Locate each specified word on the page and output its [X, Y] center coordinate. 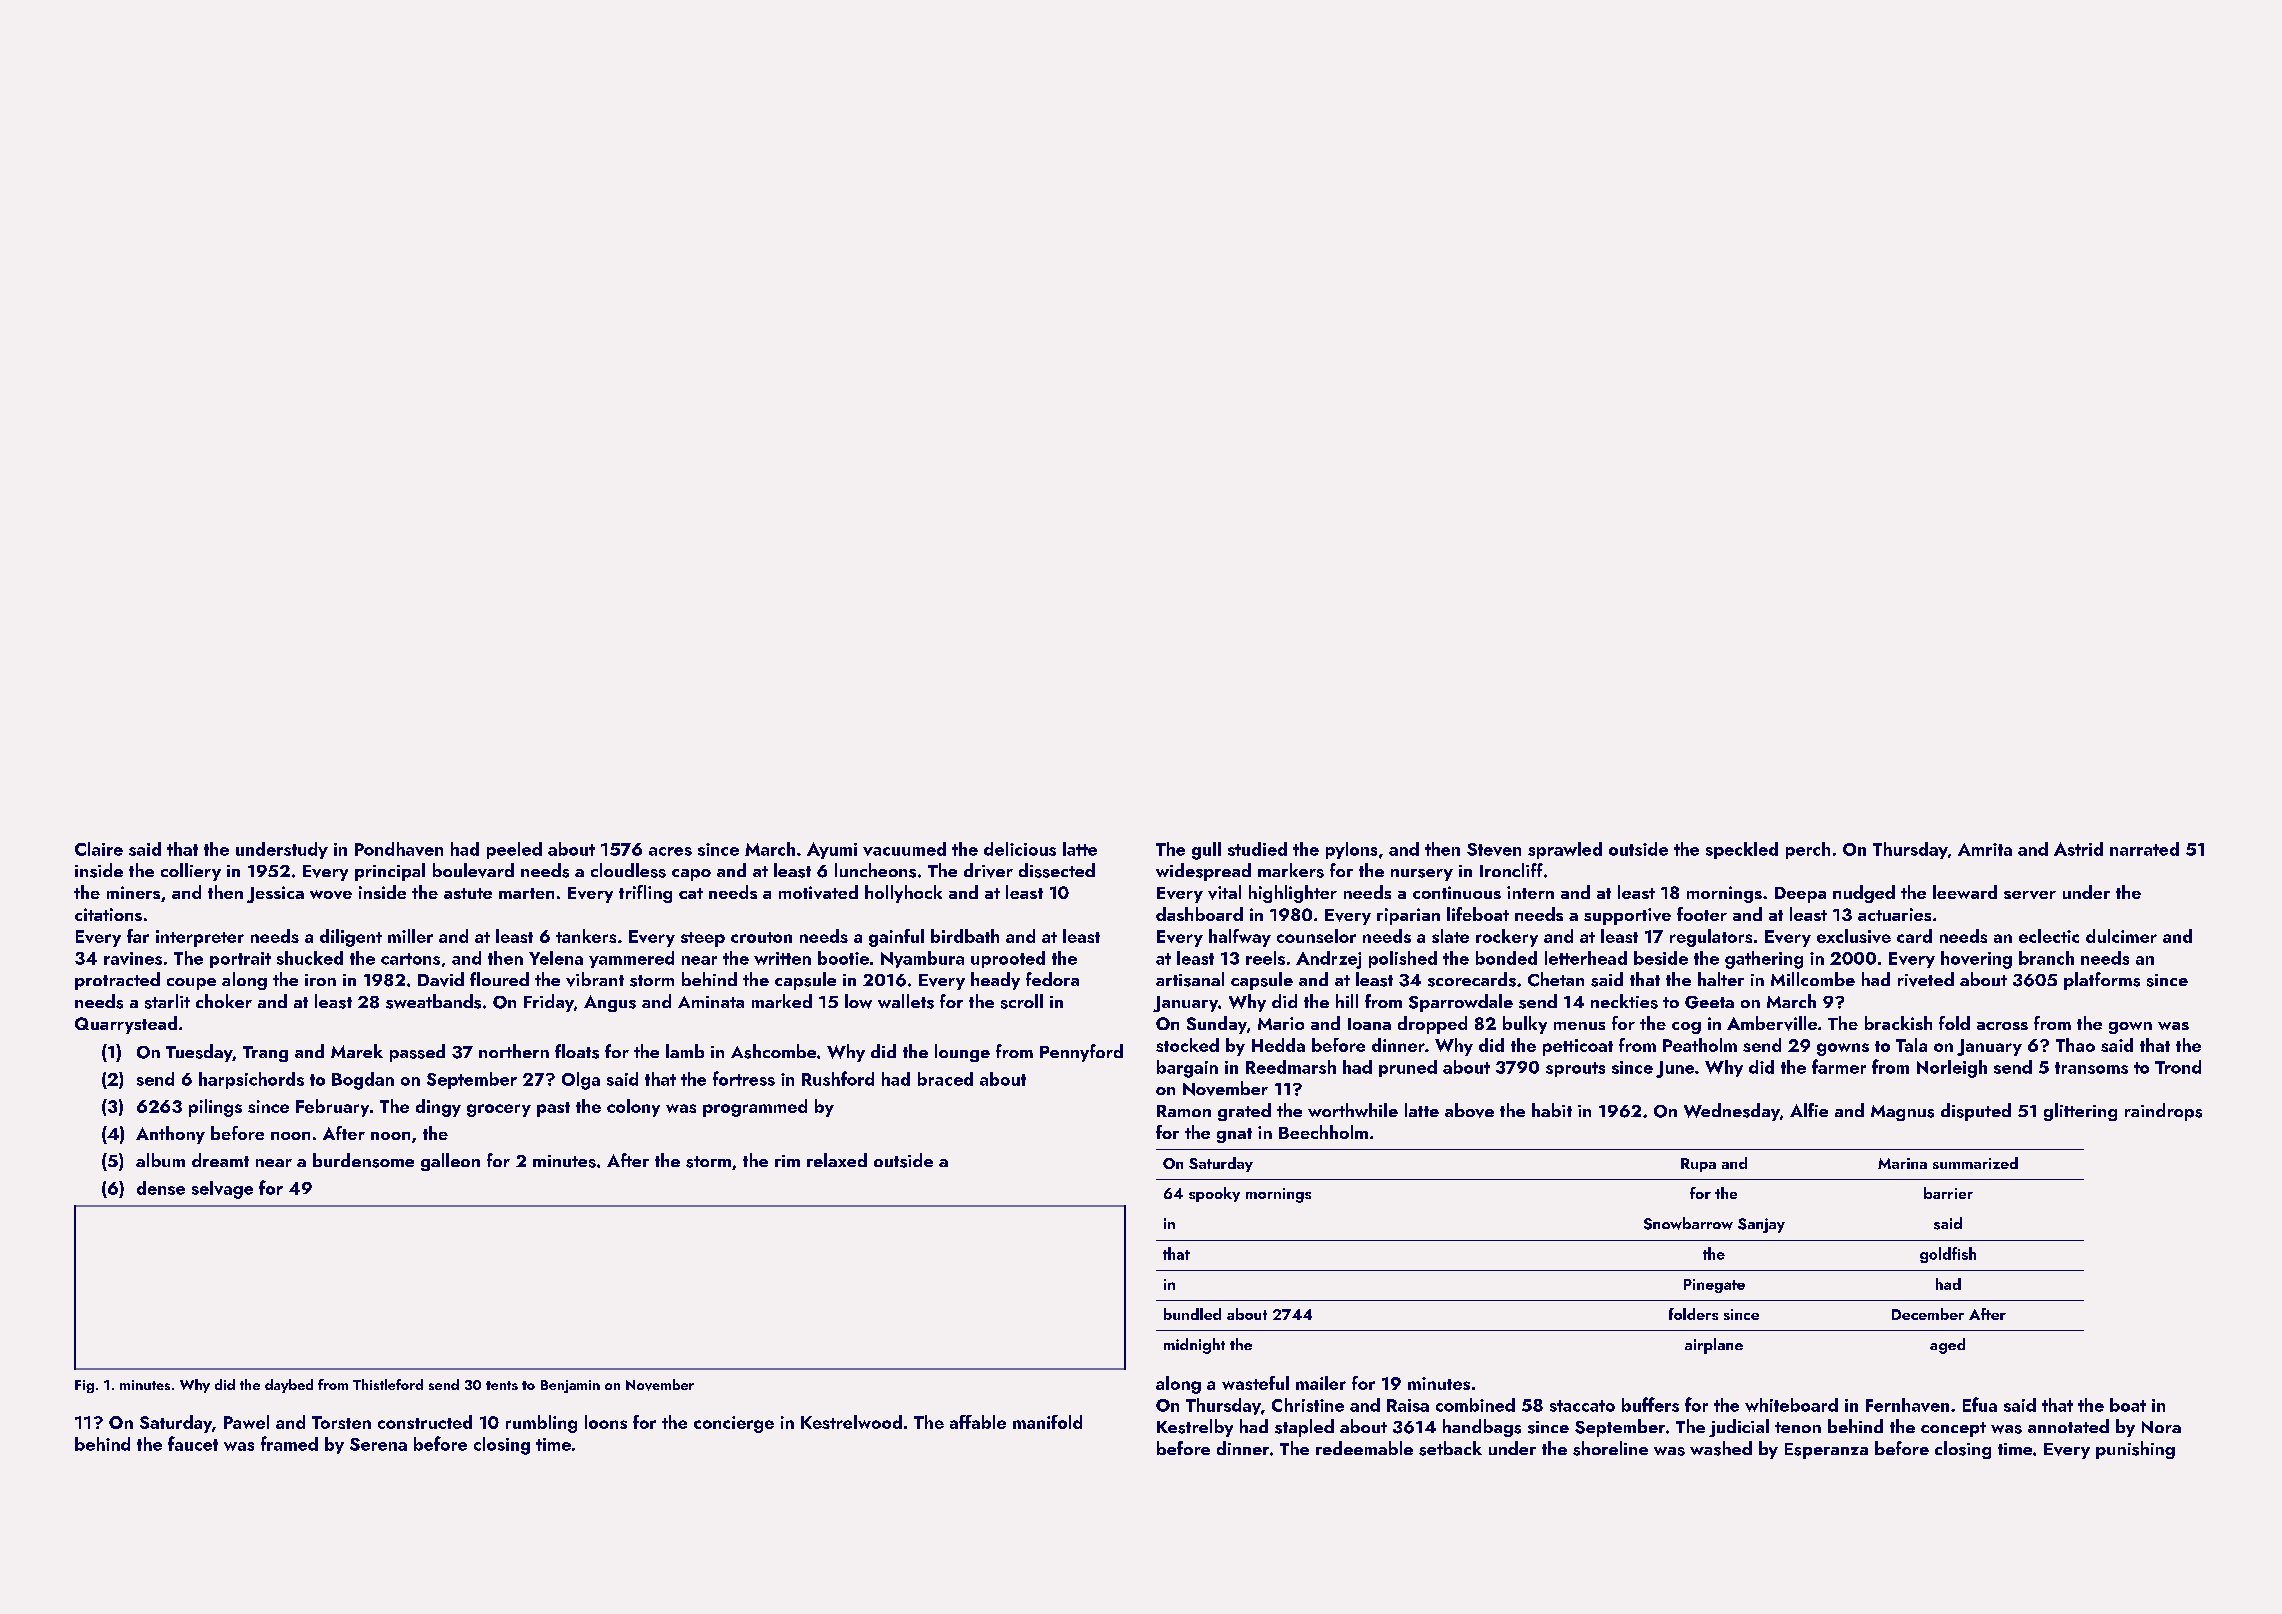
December [1928, 1314]
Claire [99, 849]
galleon [450, 1162]
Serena [378, 1444]
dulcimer [2121, 936]
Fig [84, 1386]
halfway [1240, 938]
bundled [1192, 1314]
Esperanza [1826, 1451]
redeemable [1364, 1448]
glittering [2080, 1112]
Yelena [556, 958]
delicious [1020, 849]
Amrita [1985, 849]
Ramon [1184, 1111]
